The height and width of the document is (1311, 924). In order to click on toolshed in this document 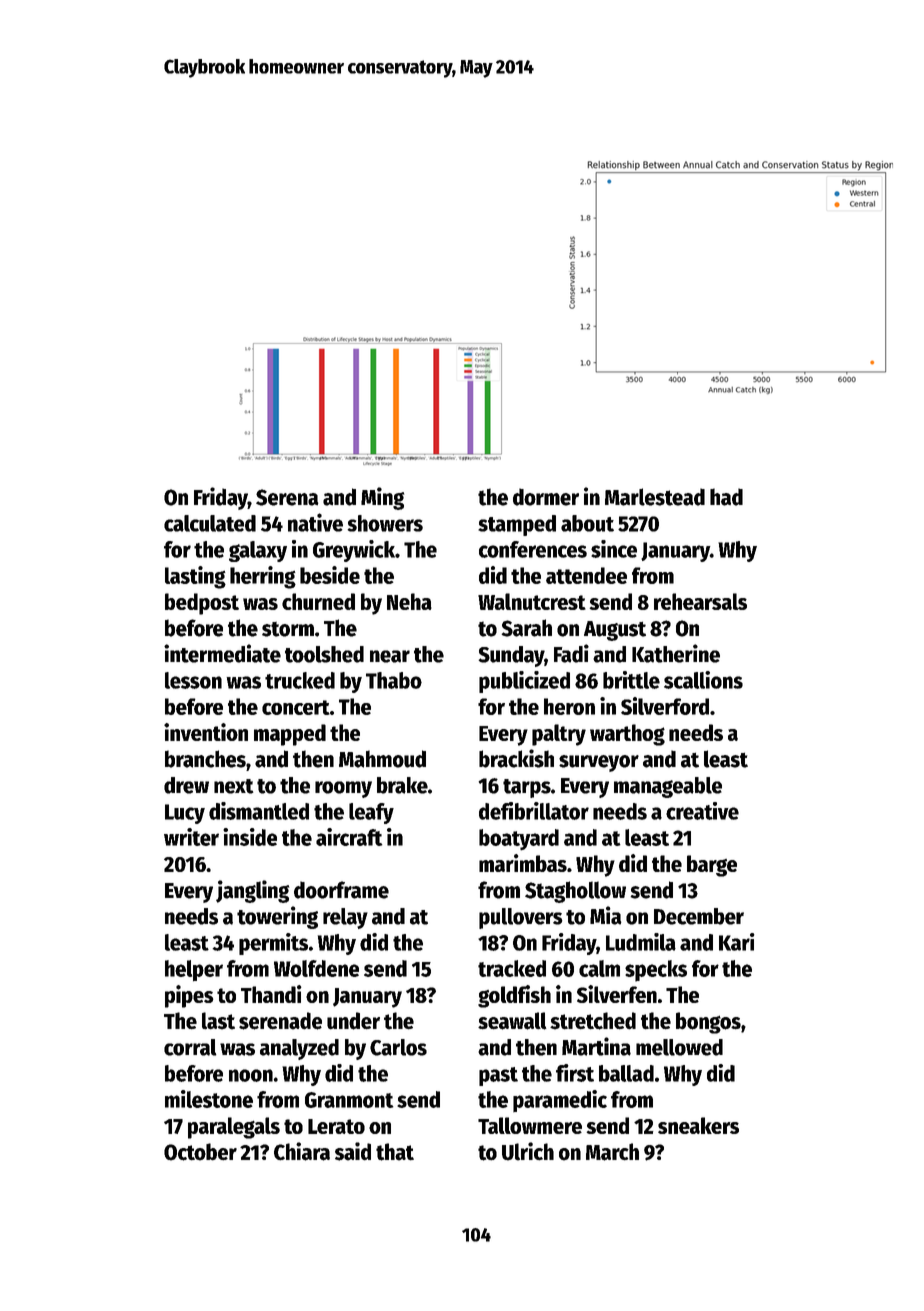, I will do `click(324, 654)`.
